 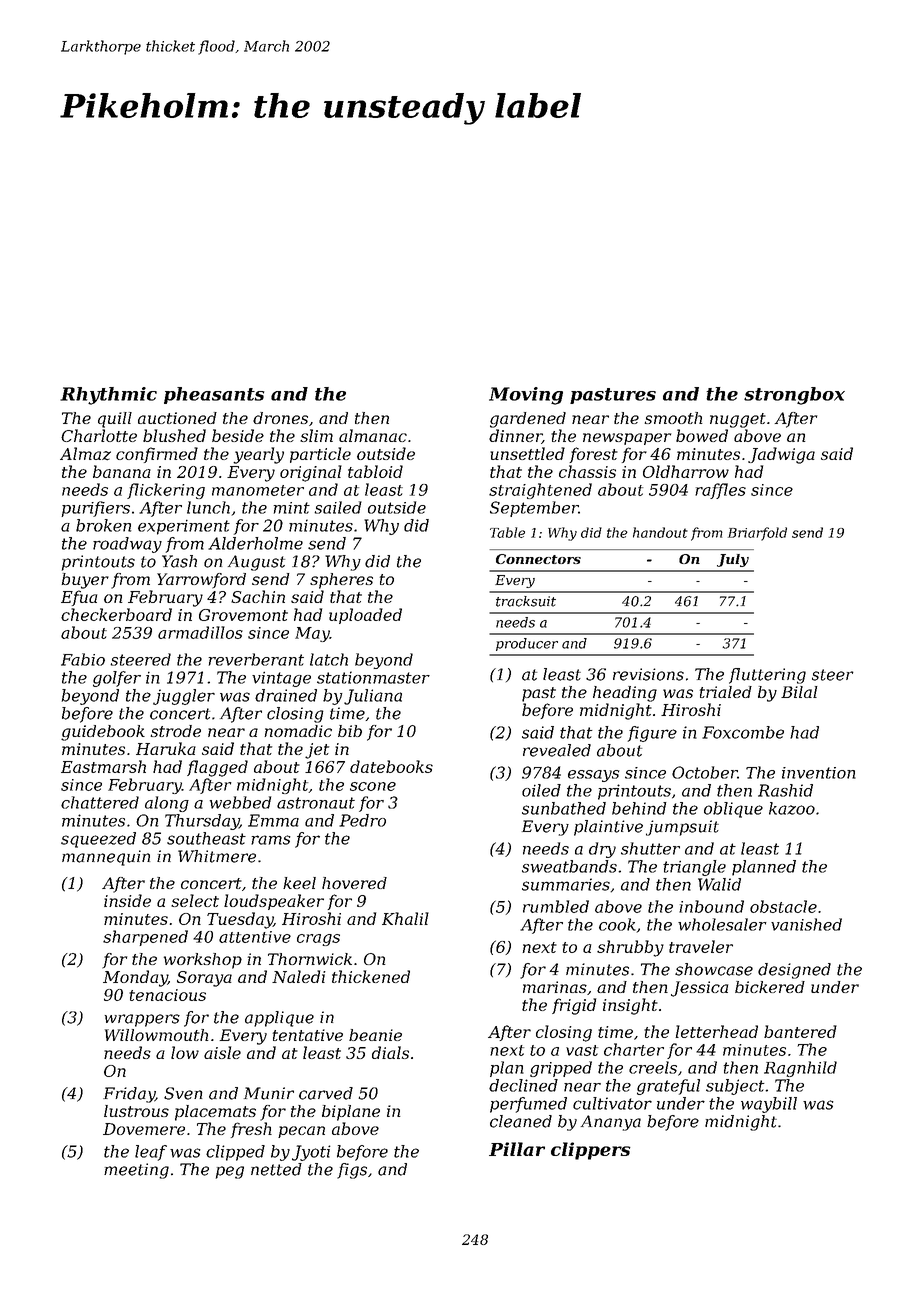 I want to click on tabloid, so click(x=375, y=471).
